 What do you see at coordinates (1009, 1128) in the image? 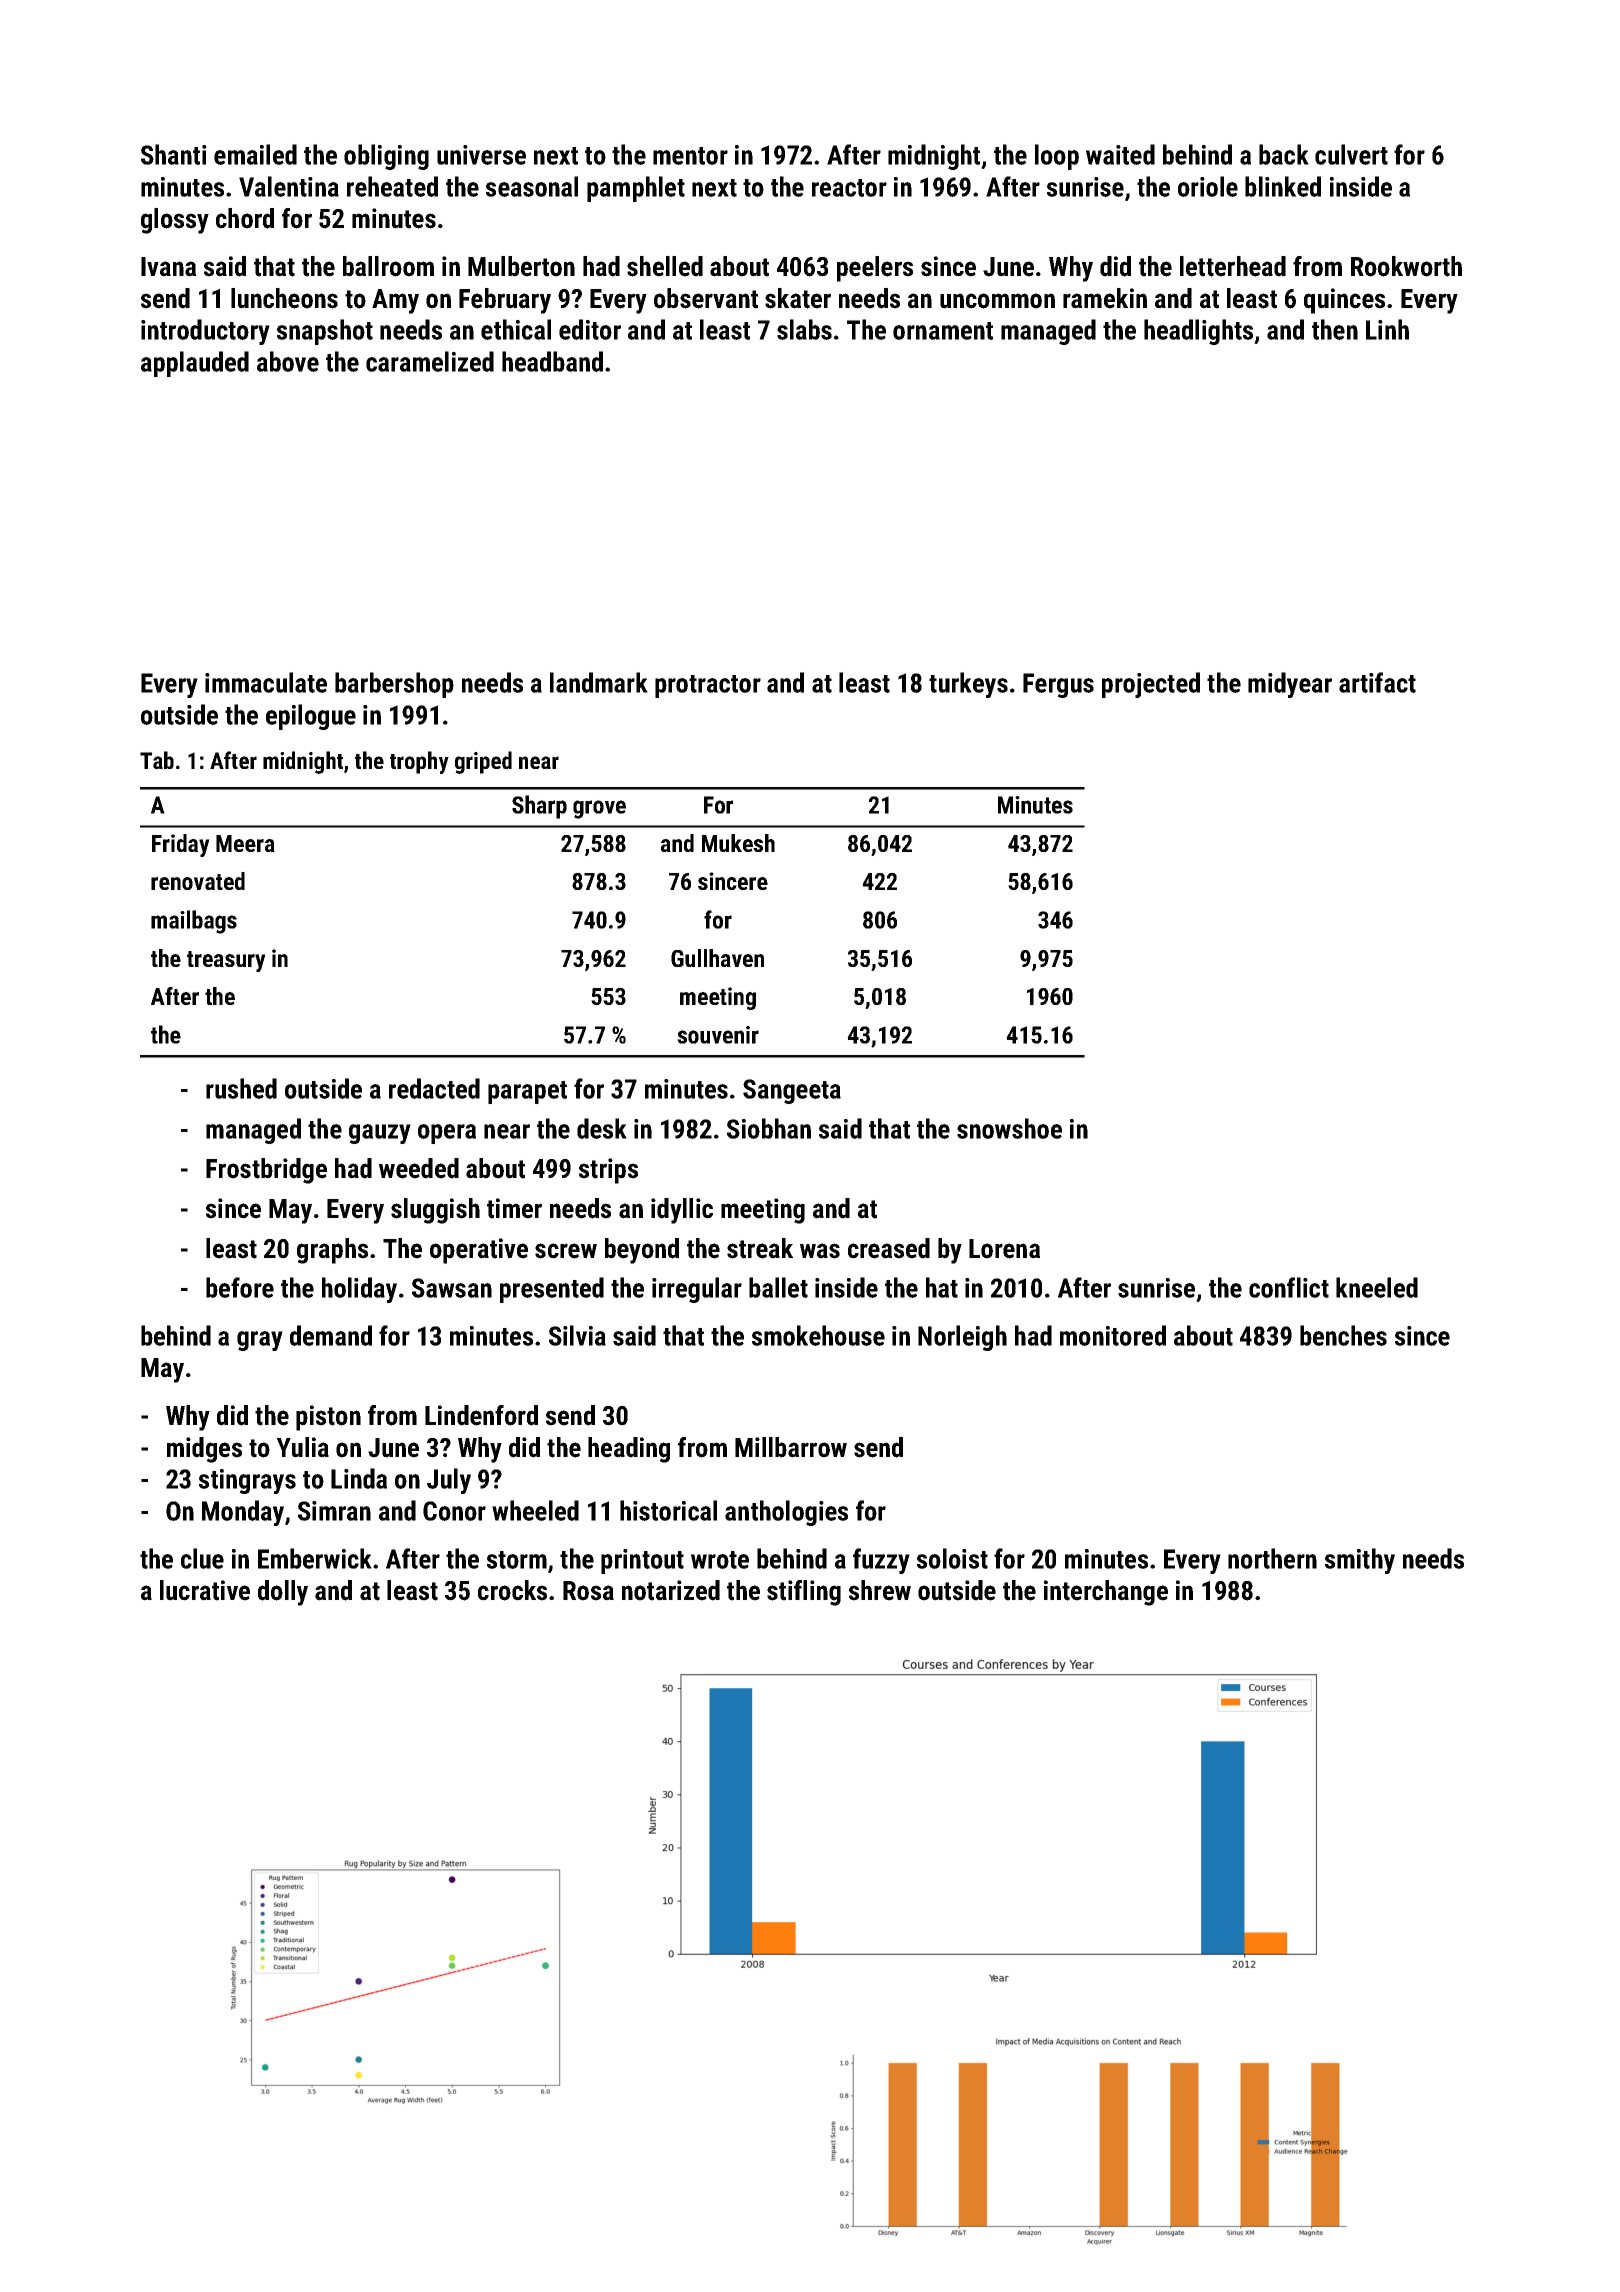
I see `snowshoe` at bounding box center [1009, 1128].
